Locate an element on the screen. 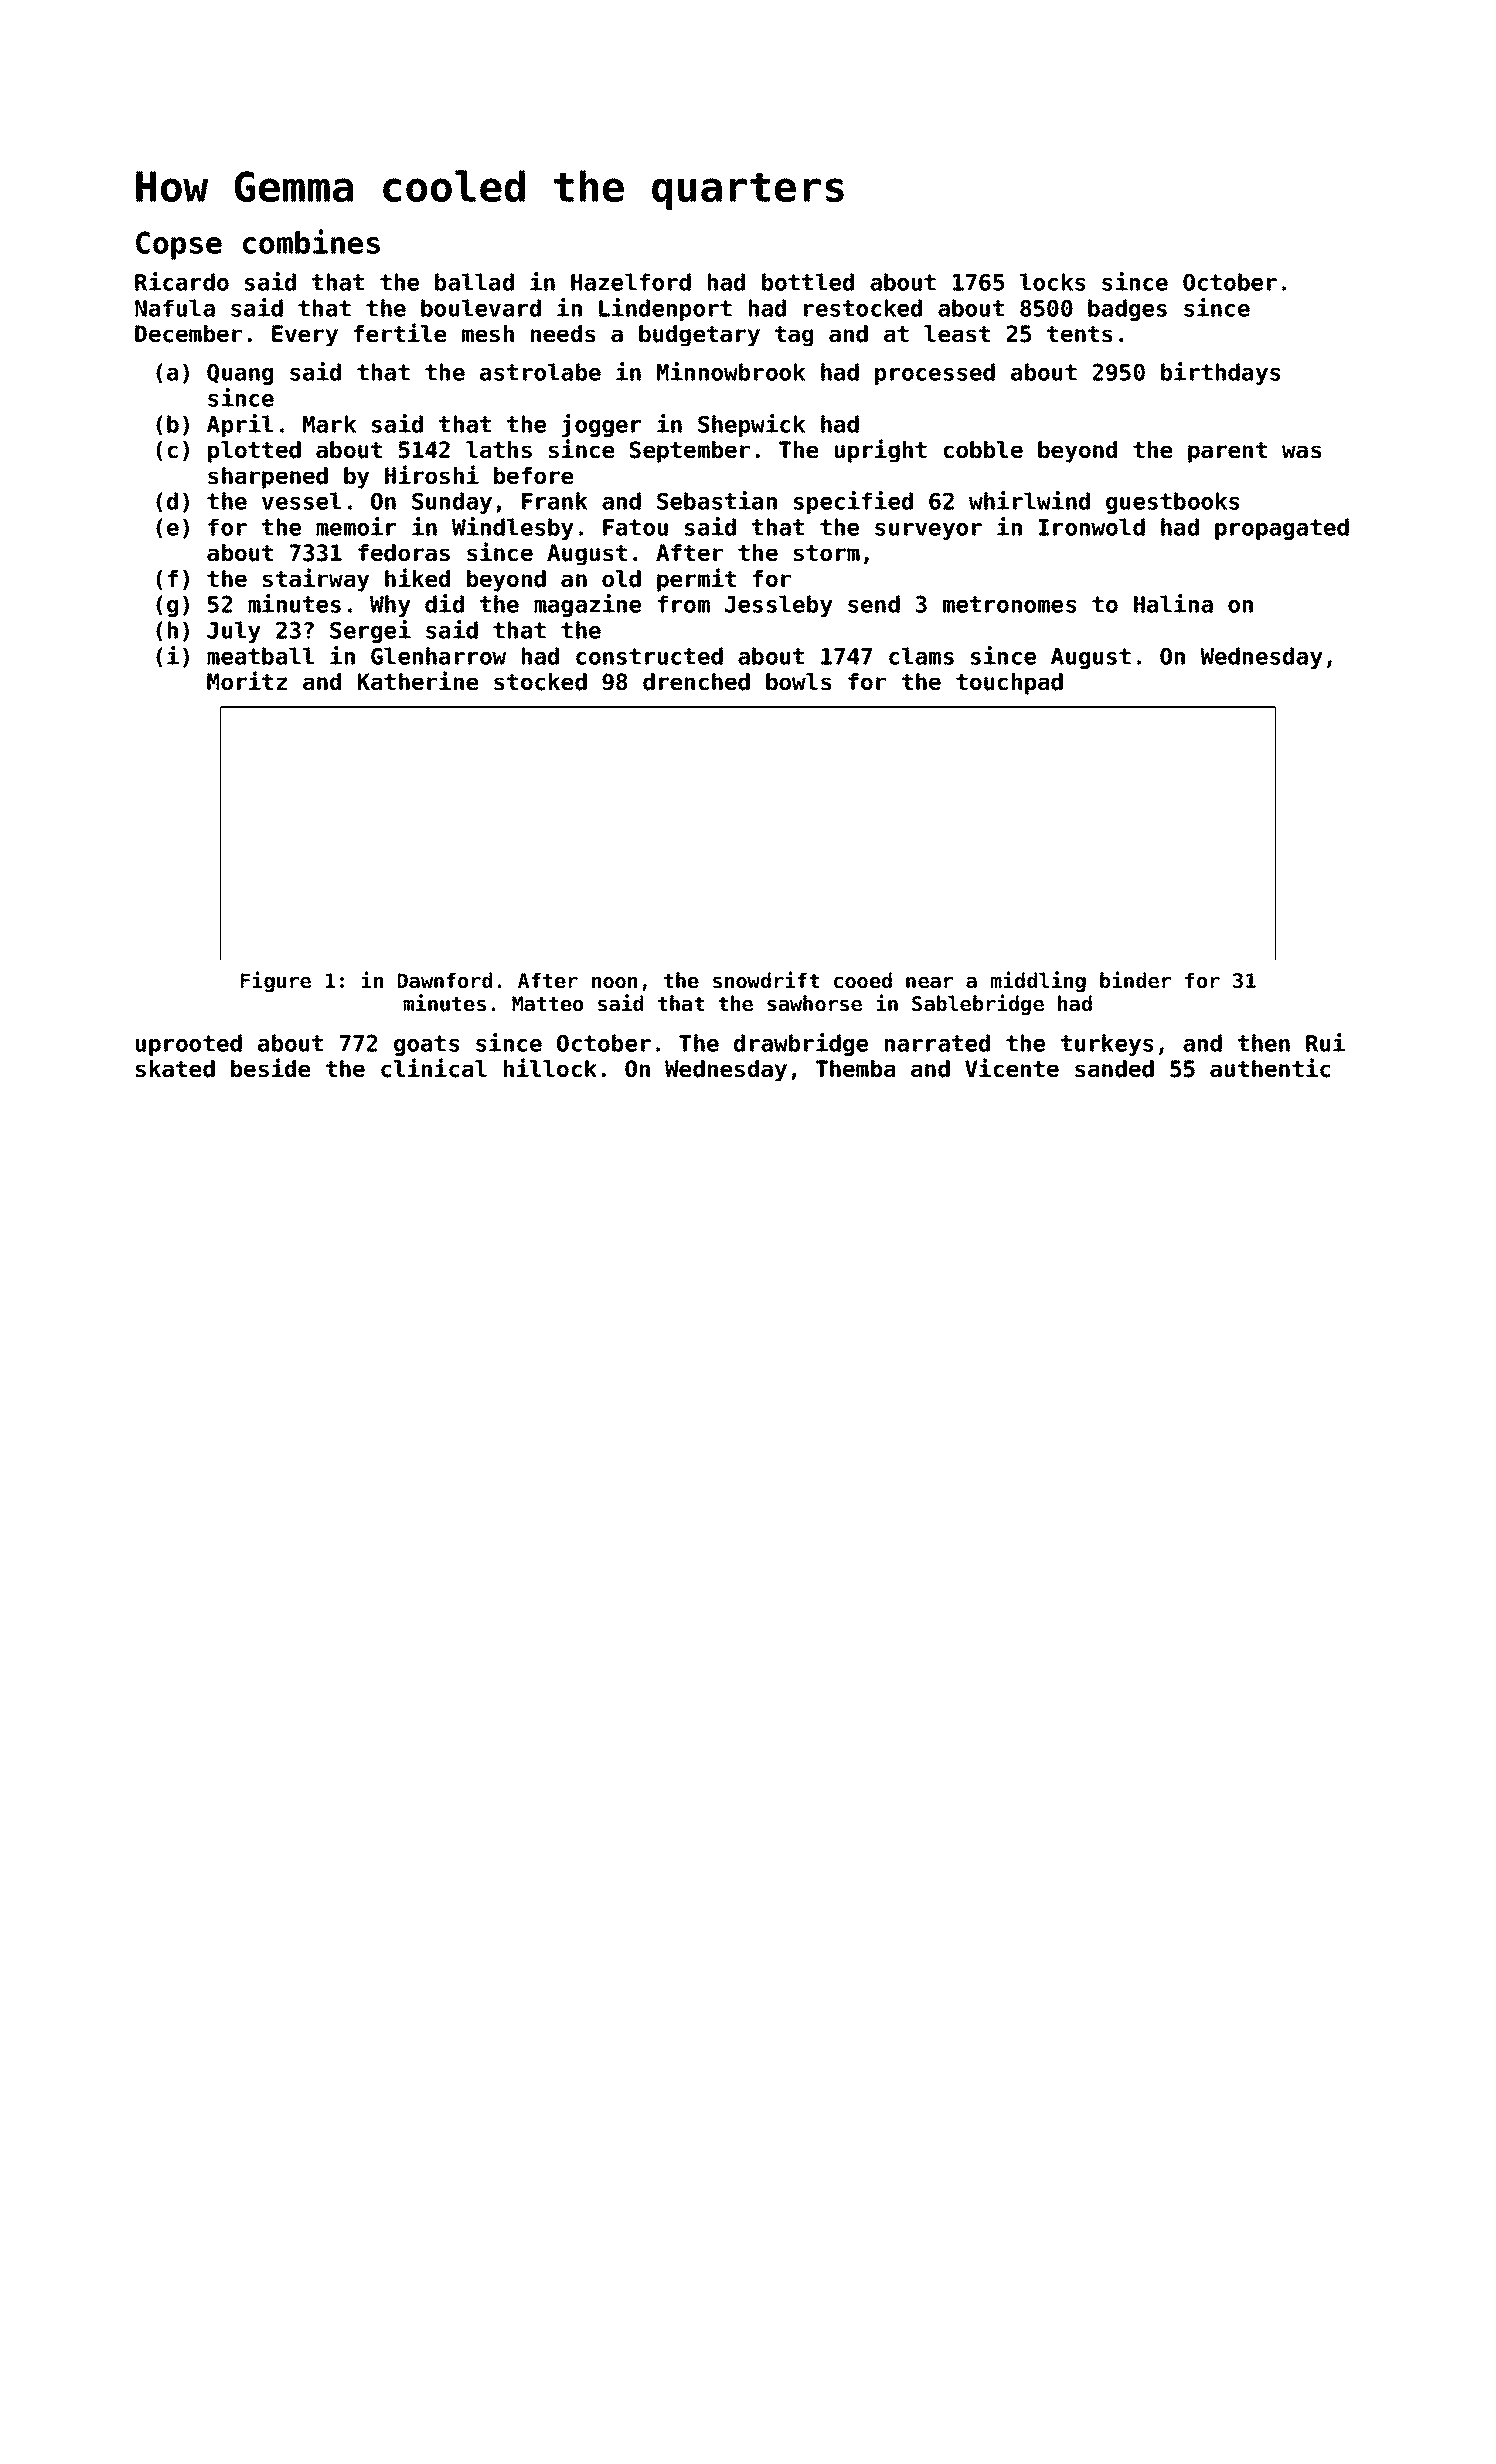 The width and height of the screenshot is (1496, 2464). Figure is located at coordinates (276, 981).
